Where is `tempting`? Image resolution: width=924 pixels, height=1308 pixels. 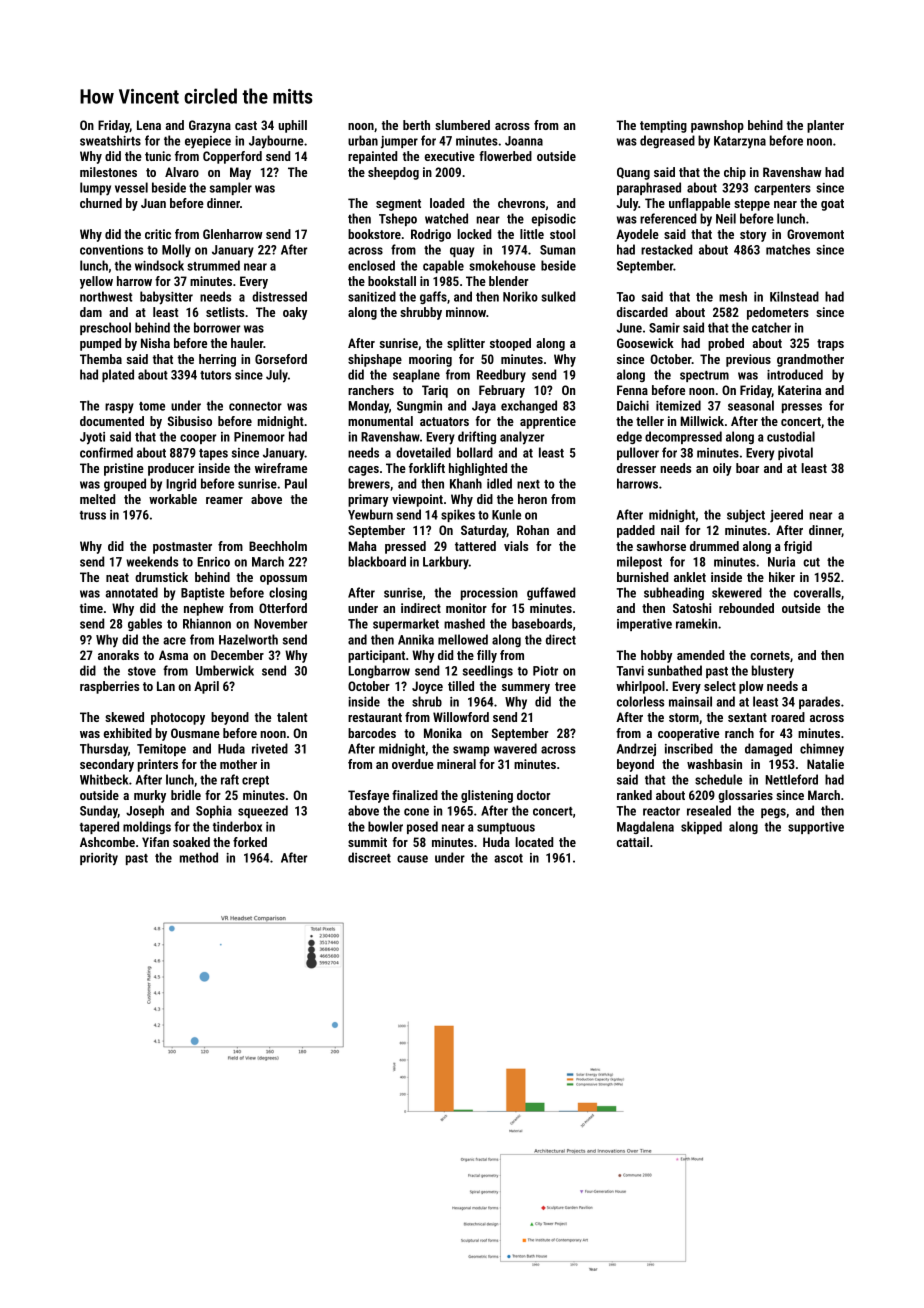
tempting is located at coordinates (663, 126).
